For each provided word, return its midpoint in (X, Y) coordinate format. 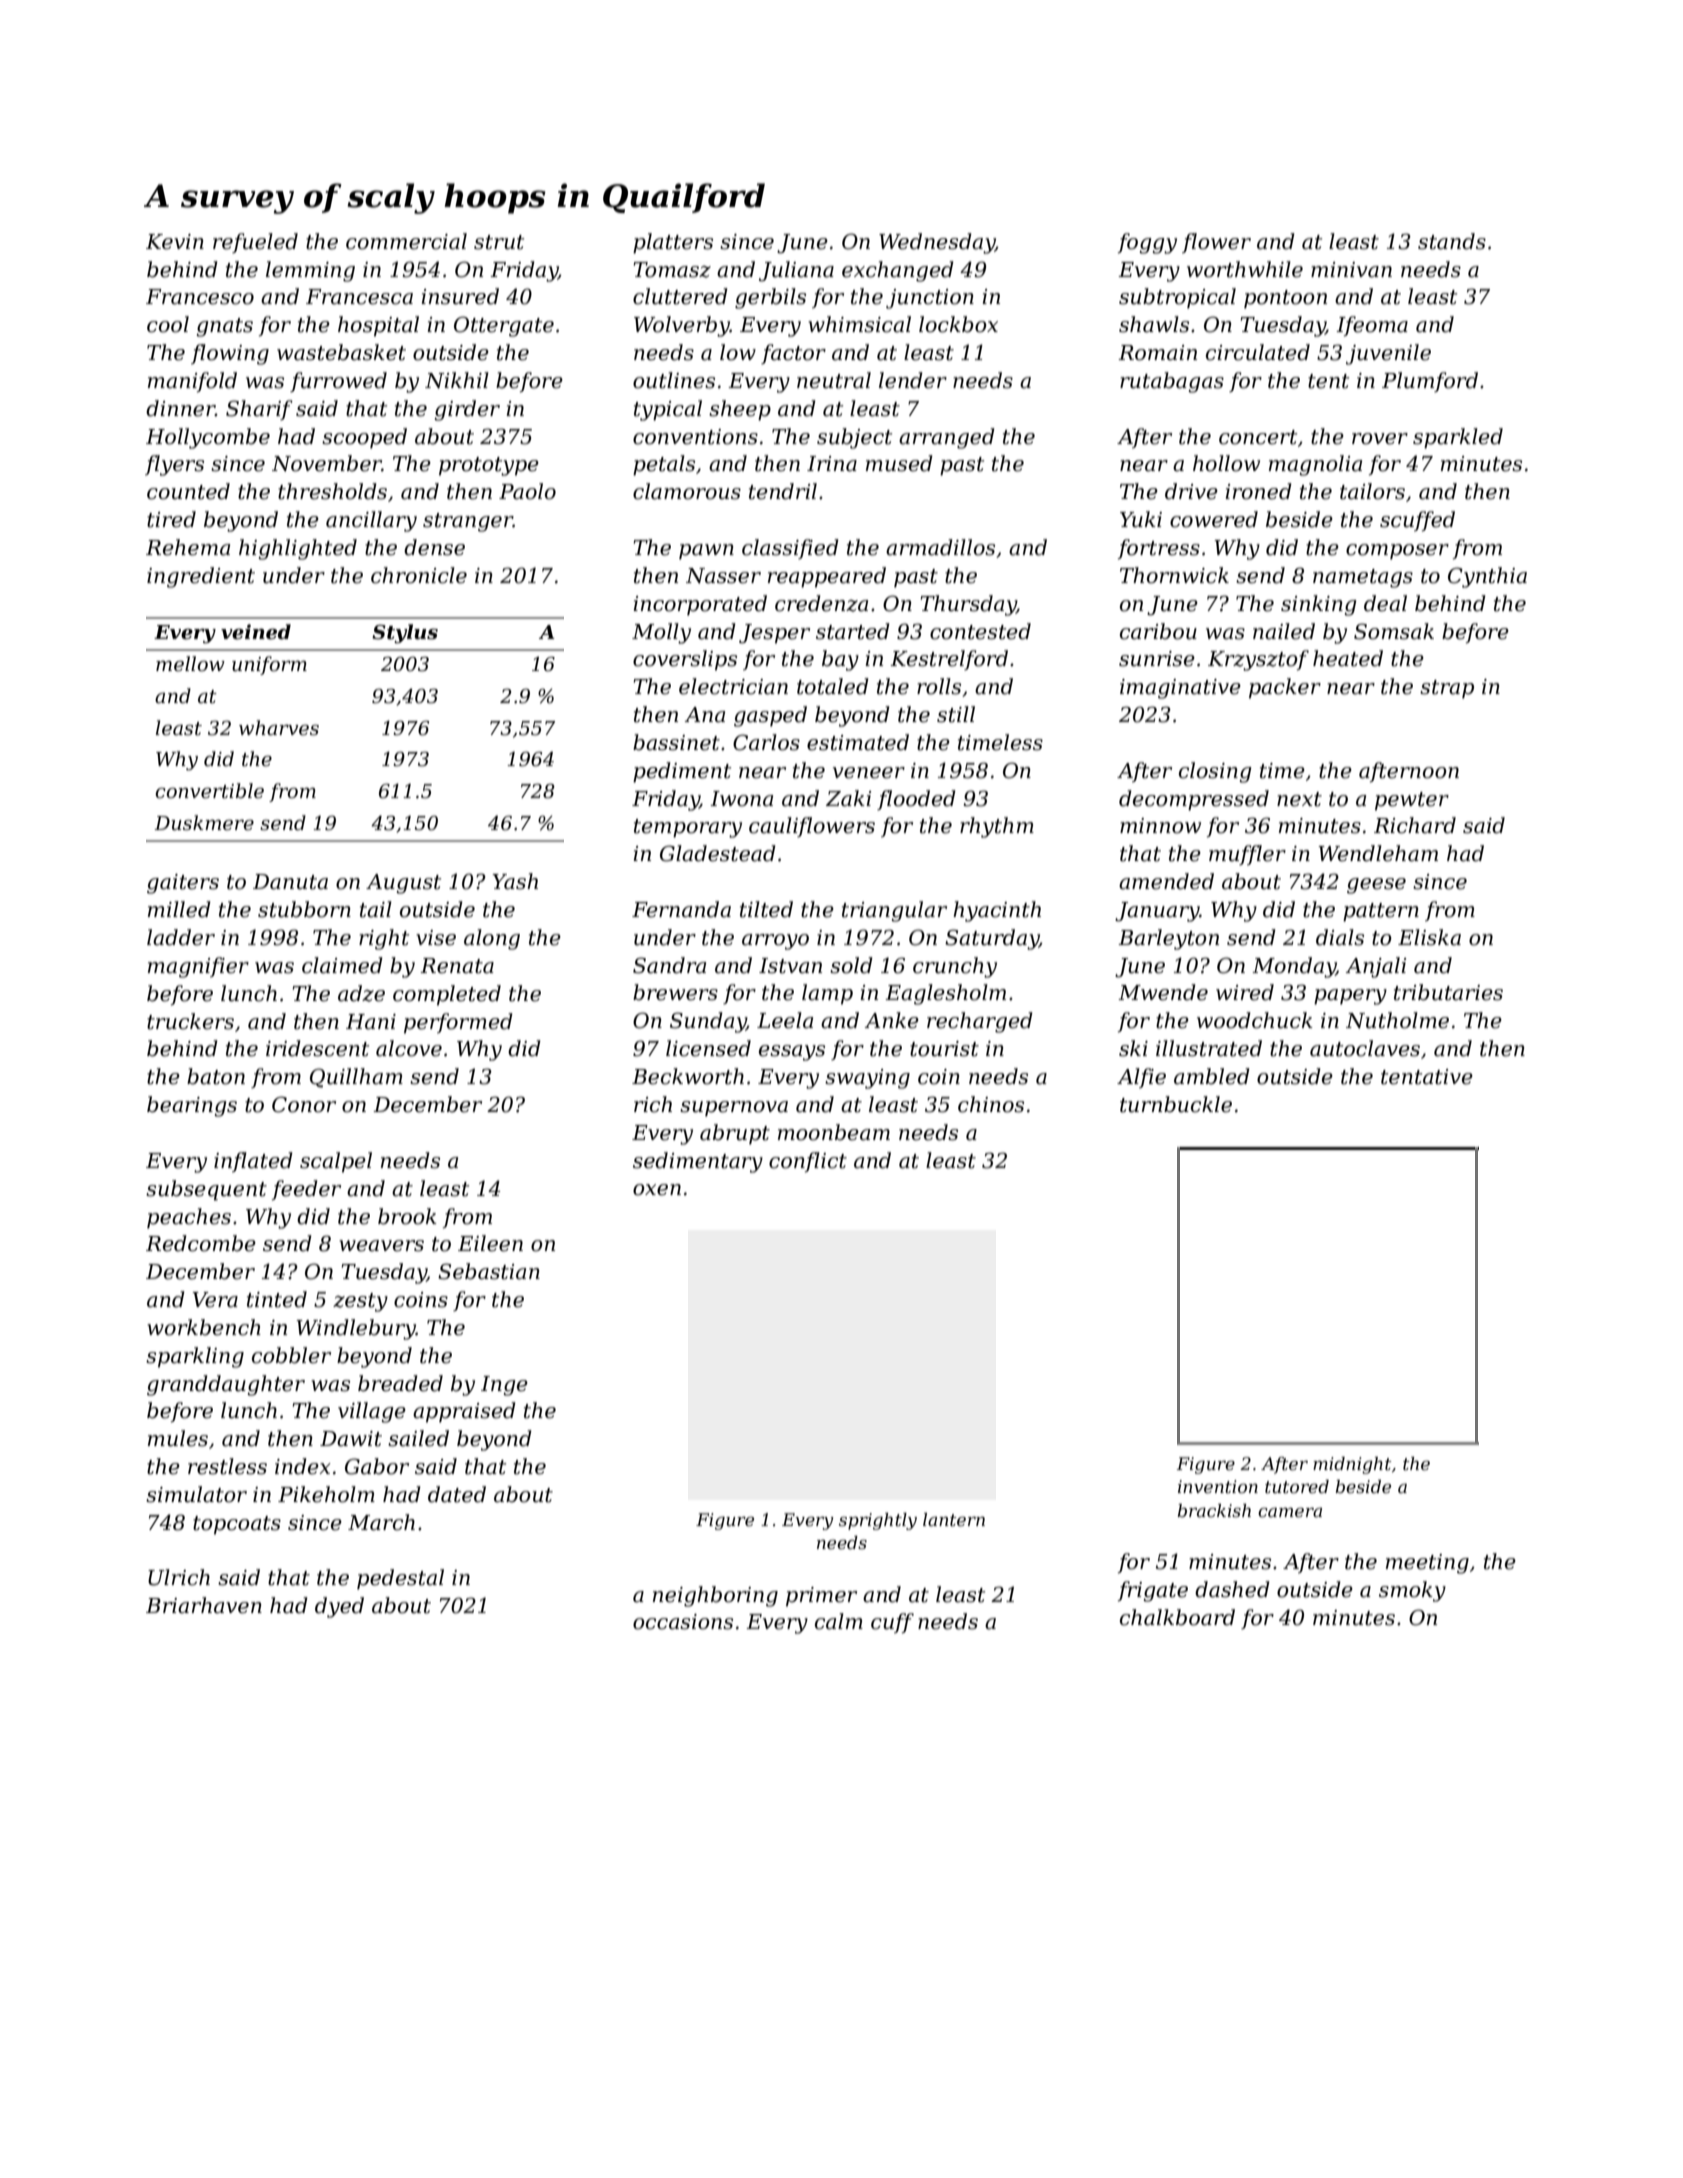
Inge (504, 1386)
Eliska (1429, 937)
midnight (1352, 1465)
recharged (979, 1022)
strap (1447, 689)
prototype (489, 466)
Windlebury (356, 1329)
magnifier (198, 967)
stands (1452, 241)
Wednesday (937, 243)
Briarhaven (204, 1605)
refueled (255, 243)
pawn (706, 552)
